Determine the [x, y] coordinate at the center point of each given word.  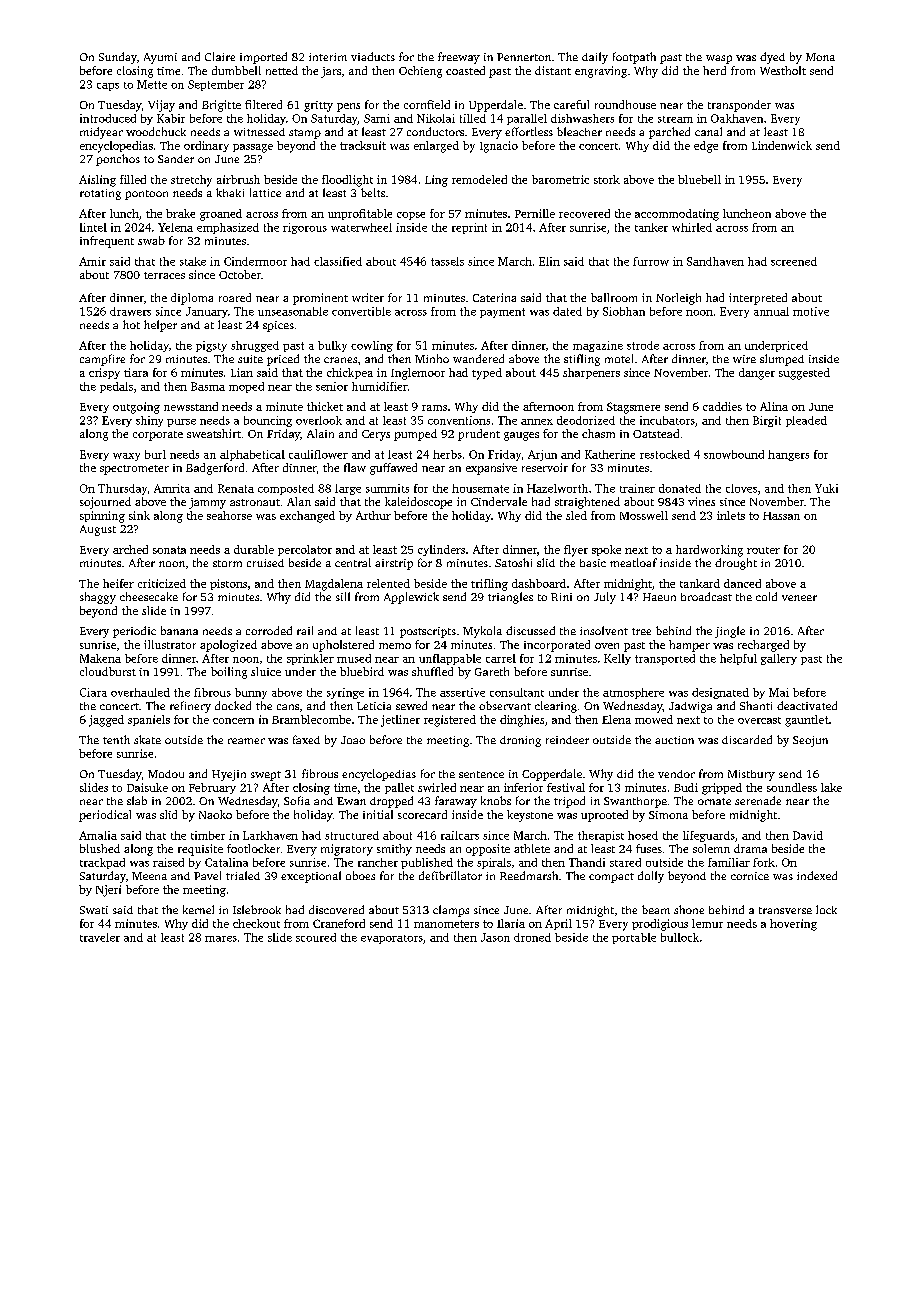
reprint [469, 228]
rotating [100, 194]
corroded [269, 630]
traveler [100, 937]
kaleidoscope [418, 503]
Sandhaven [715, 261]
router [763, 550]
